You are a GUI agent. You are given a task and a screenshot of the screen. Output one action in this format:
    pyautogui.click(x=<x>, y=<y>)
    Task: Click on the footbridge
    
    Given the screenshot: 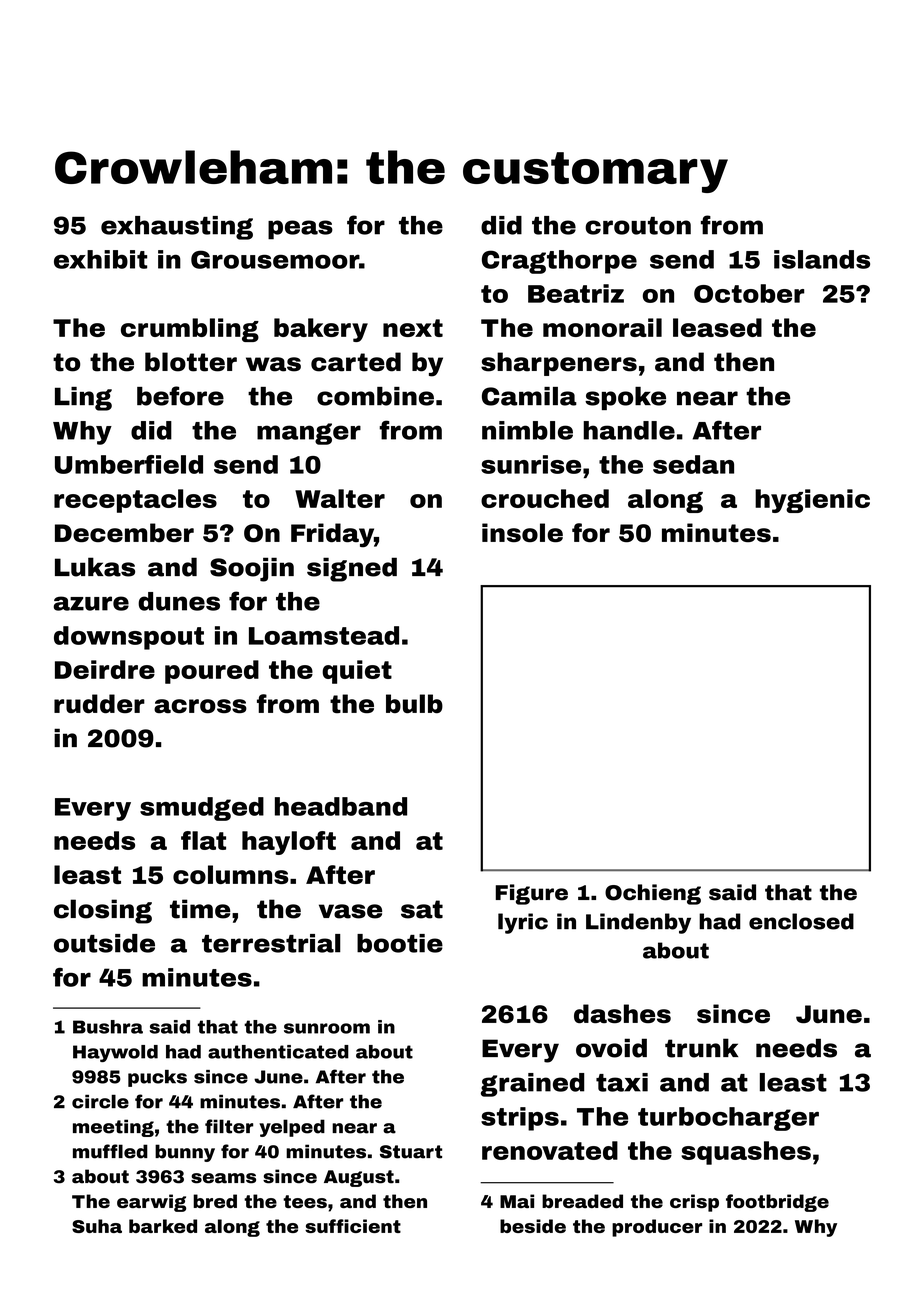 What is the action you would take?
    pyautogui.click(x=777, y=1203)
